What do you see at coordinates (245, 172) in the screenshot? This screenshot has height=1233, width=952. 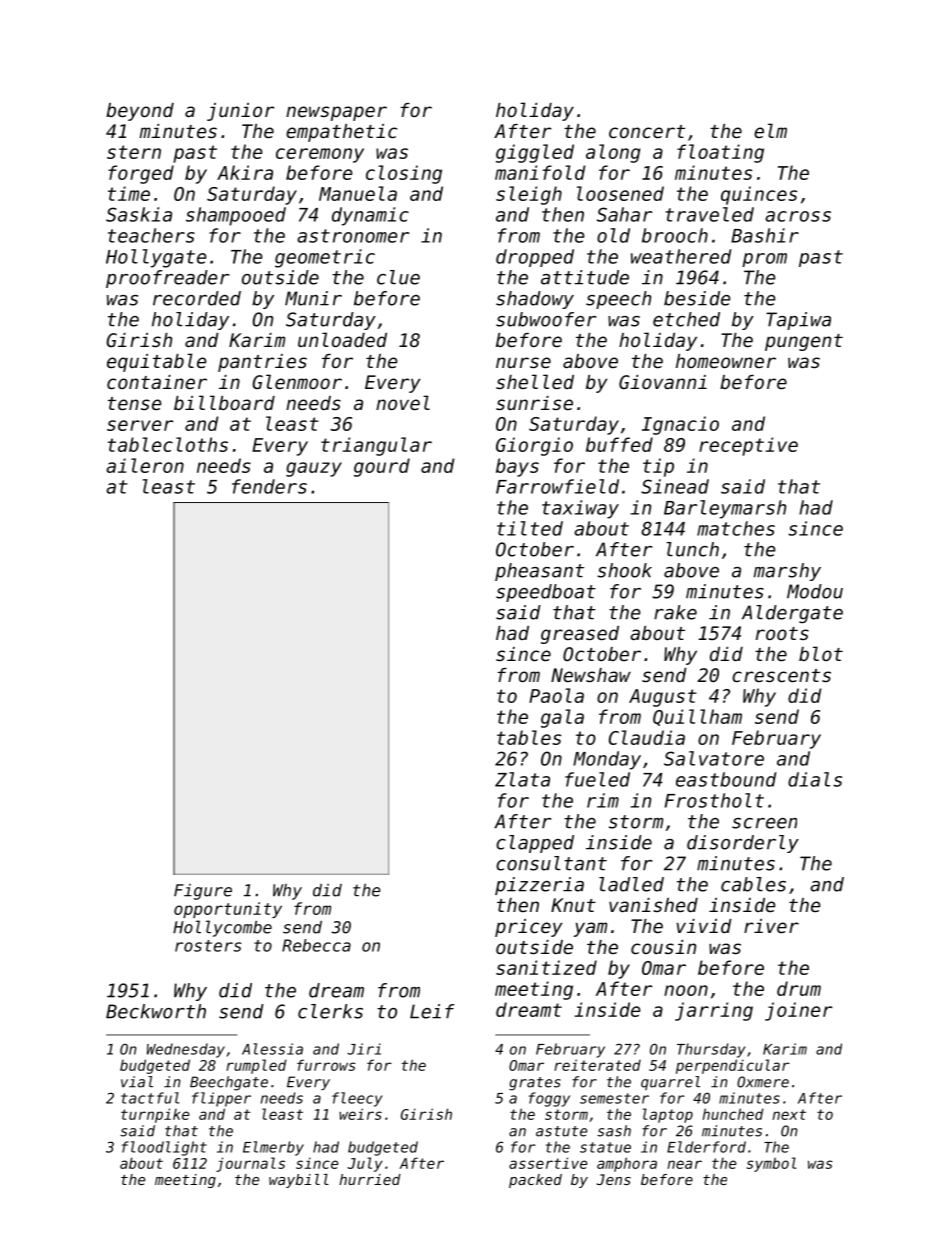 I see `Akira` at bounding box center [245, 172].
